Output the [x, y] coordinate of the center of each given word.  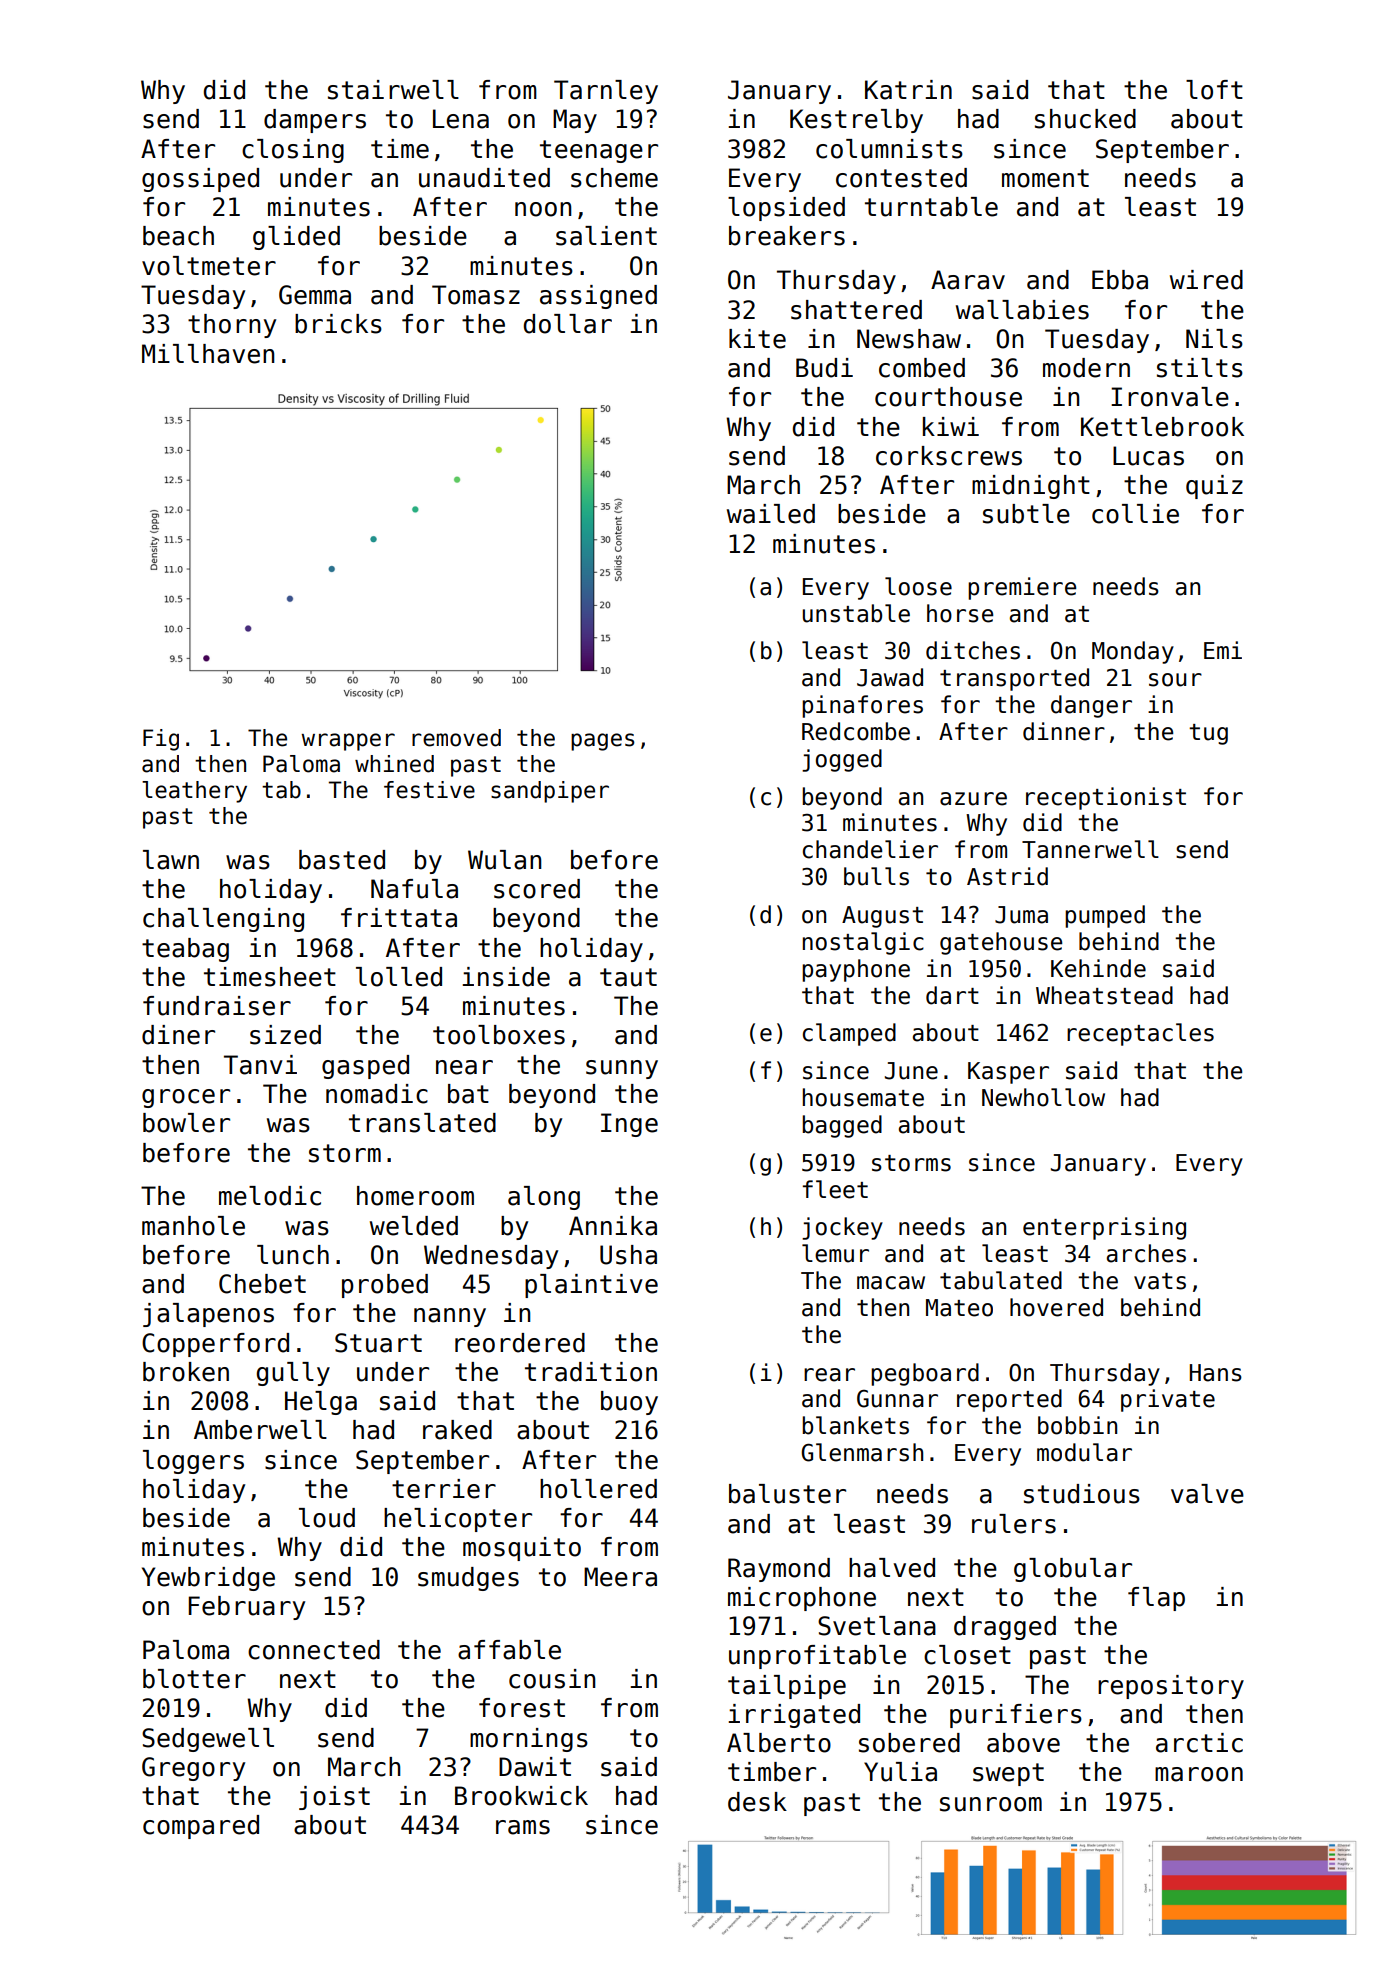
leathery [194, 792]
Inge [629, 1125]
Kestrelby [856, 121]
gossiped [200, 180]
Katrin [908, 90]
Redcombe [856, 731]
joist [334, 1798]
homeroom [415, 1196]
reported [1009, 1400]
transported [1014, 679]
